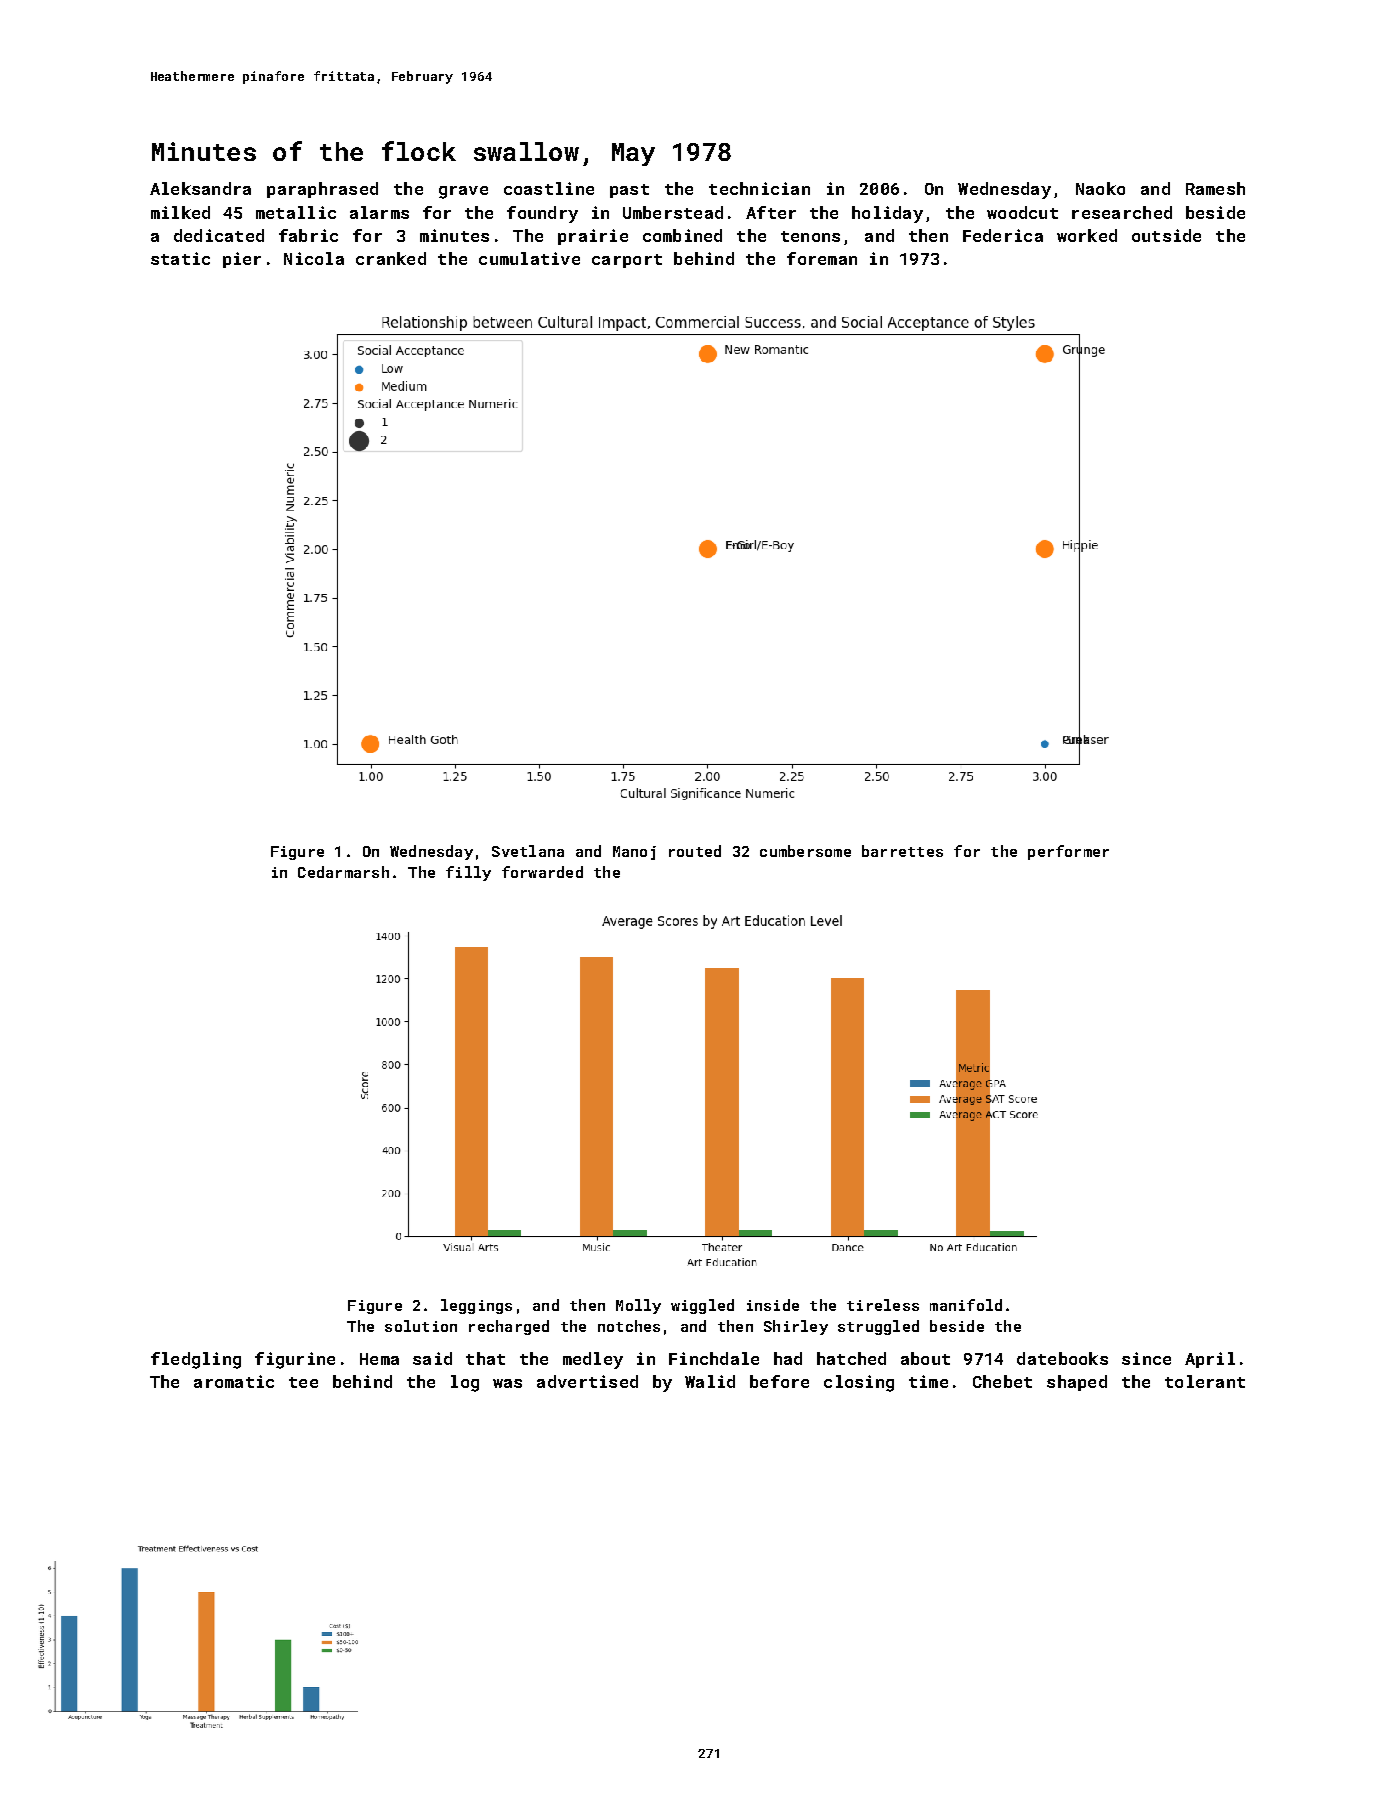 The image size is (1396, 1807). Describe the element at coordinates (702, 1306) in the screenshot. I see `wiggled` at that location.
